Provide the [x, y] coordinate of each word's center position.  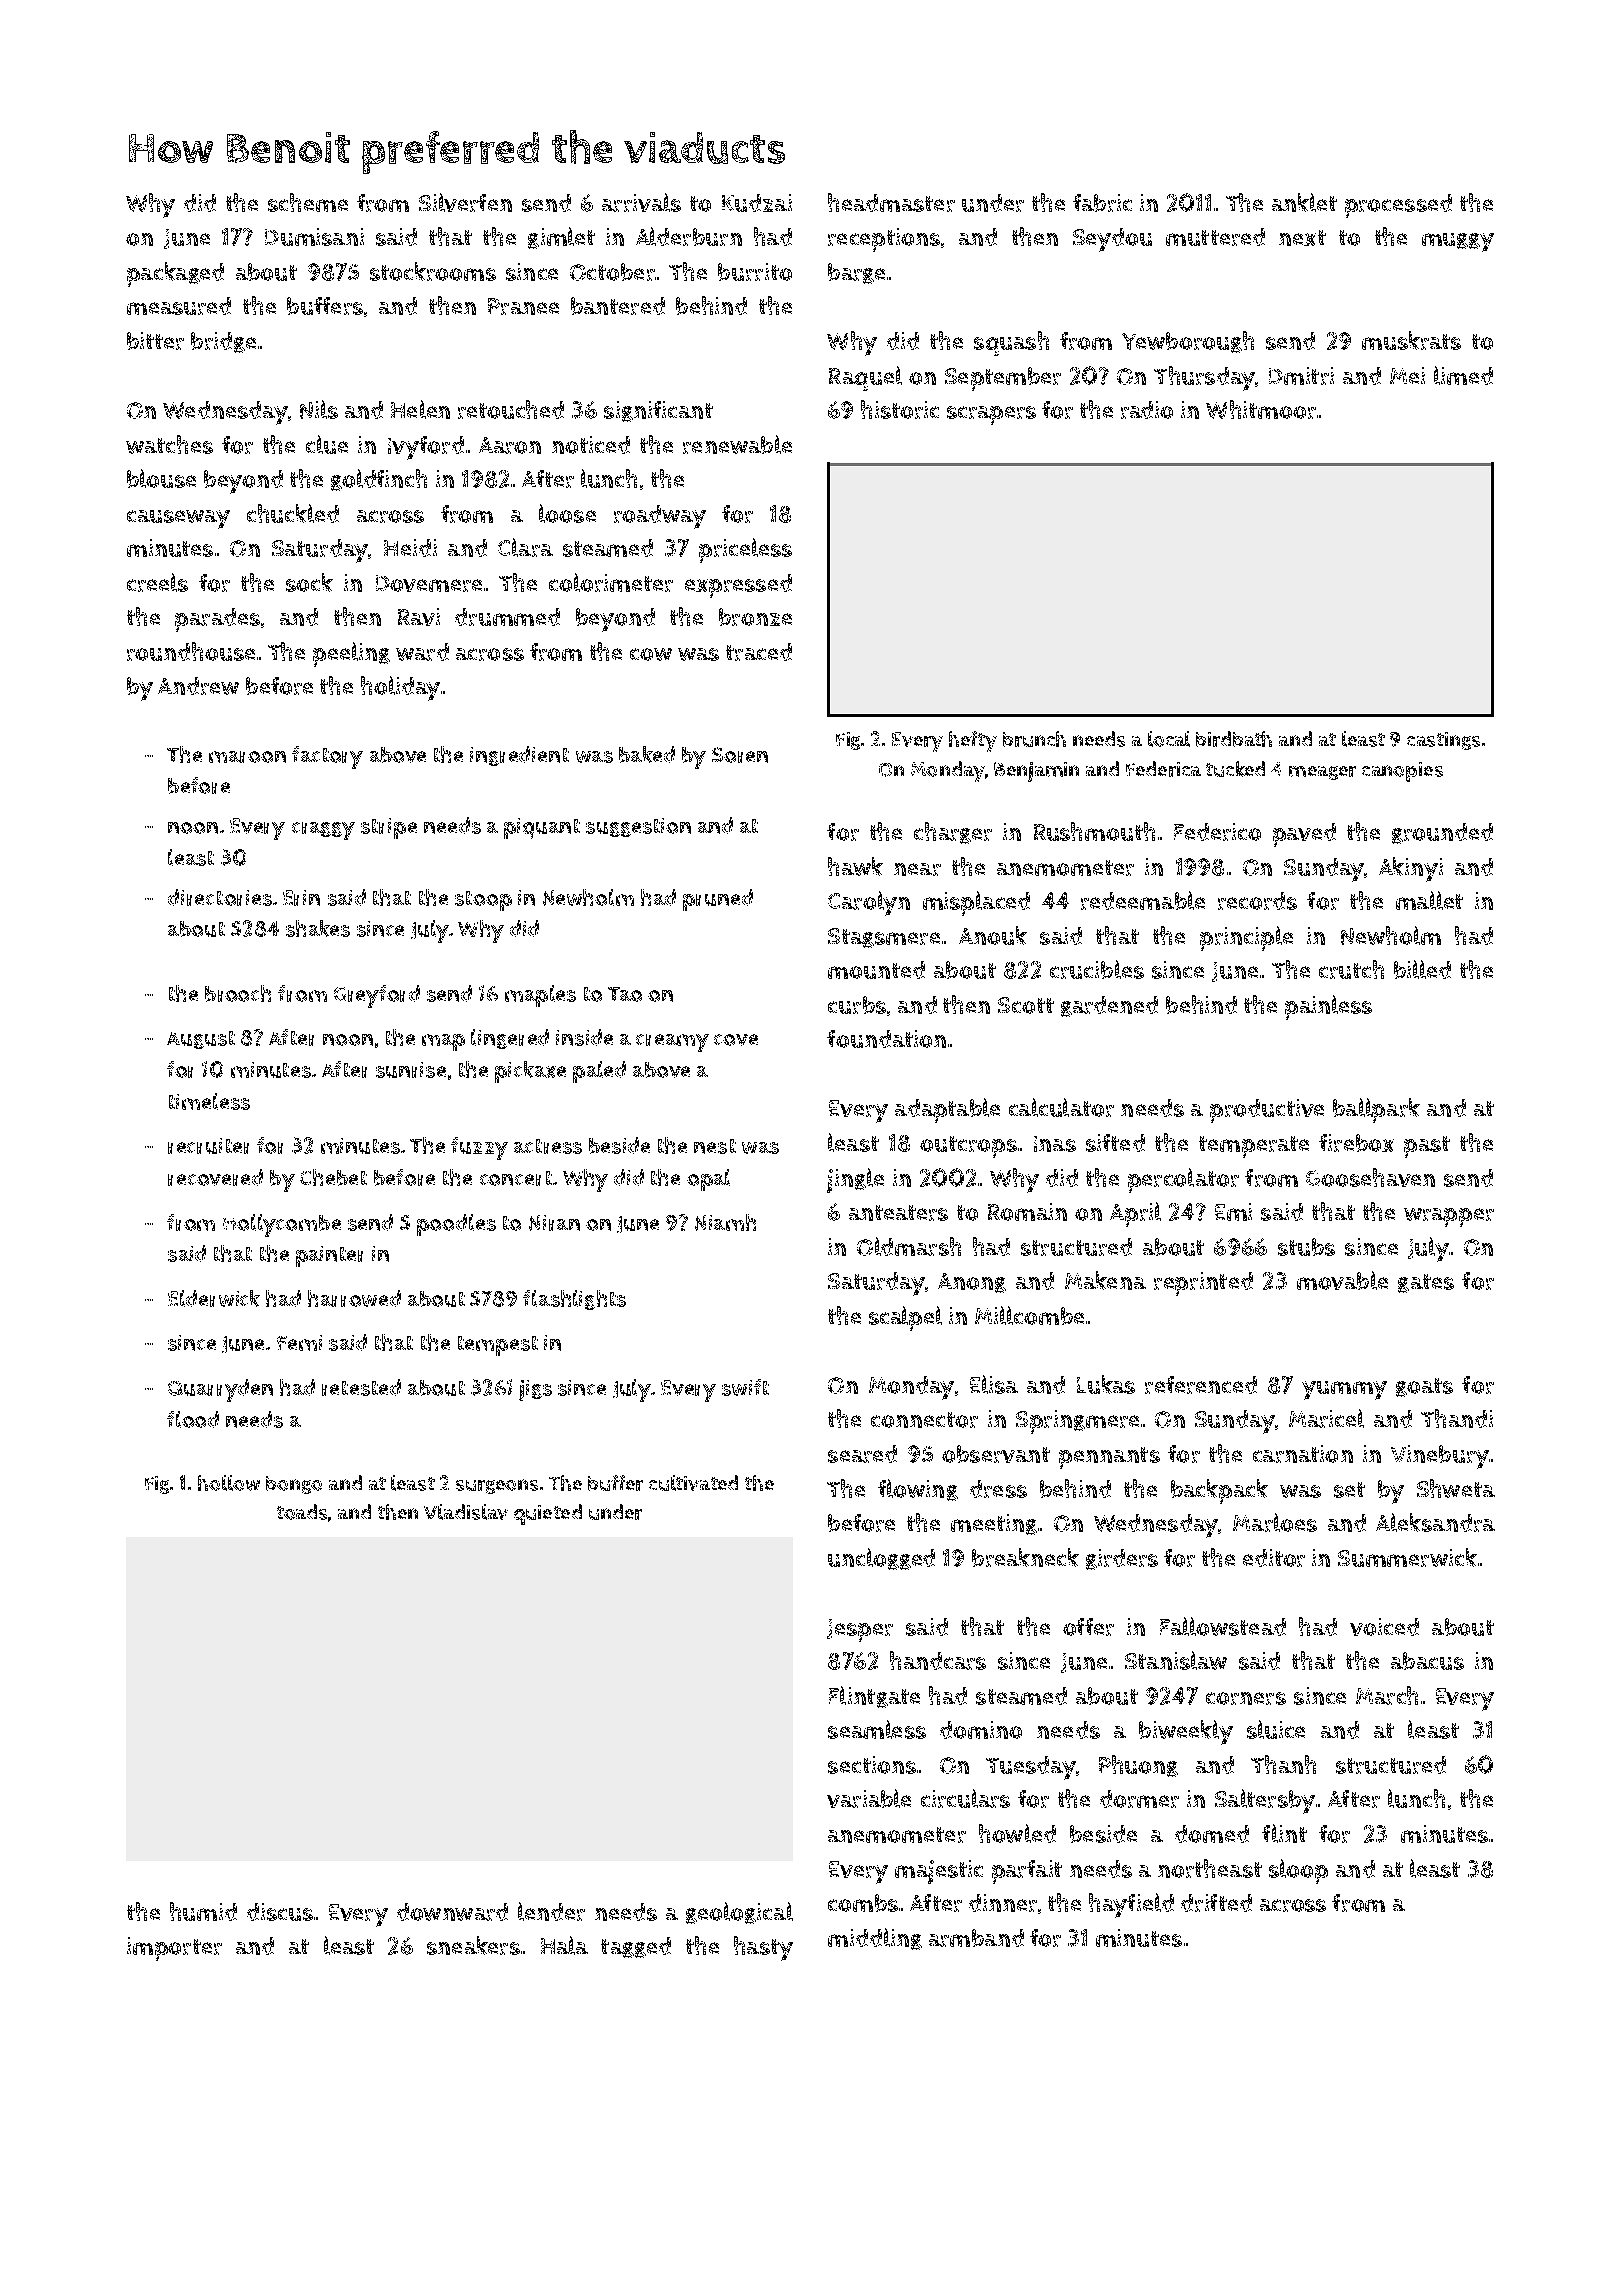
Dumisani [314, 237]
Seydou [1112, 240]
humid [203, 1911]
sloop [1298, 1871]
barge [856, 273]
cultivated [693, 1483]
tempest [498, 1346]
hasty [763, 1948]
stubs [1306, 1247]
